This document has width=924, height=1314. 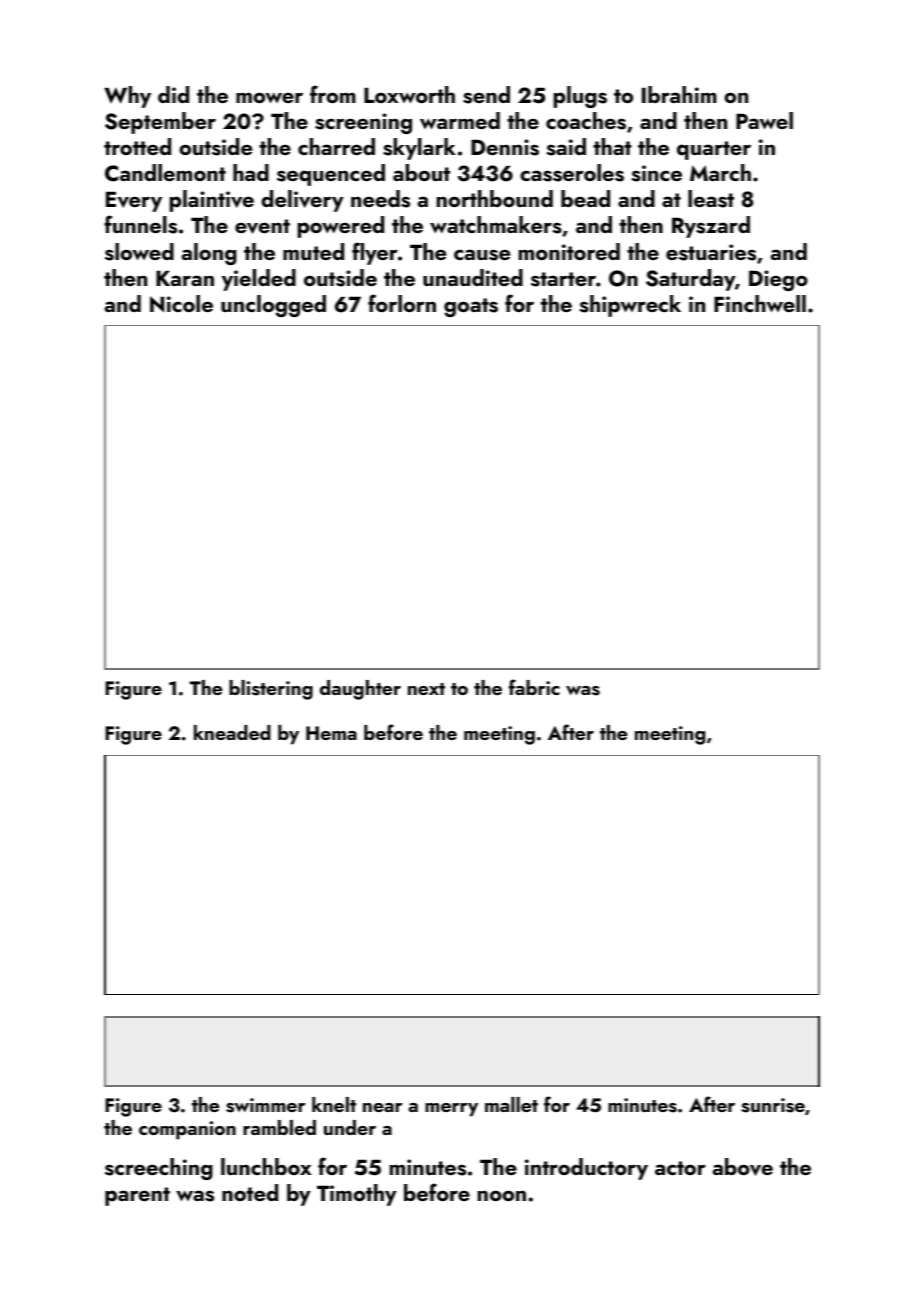 I want to click on above, so click(x=743, y=1167).
